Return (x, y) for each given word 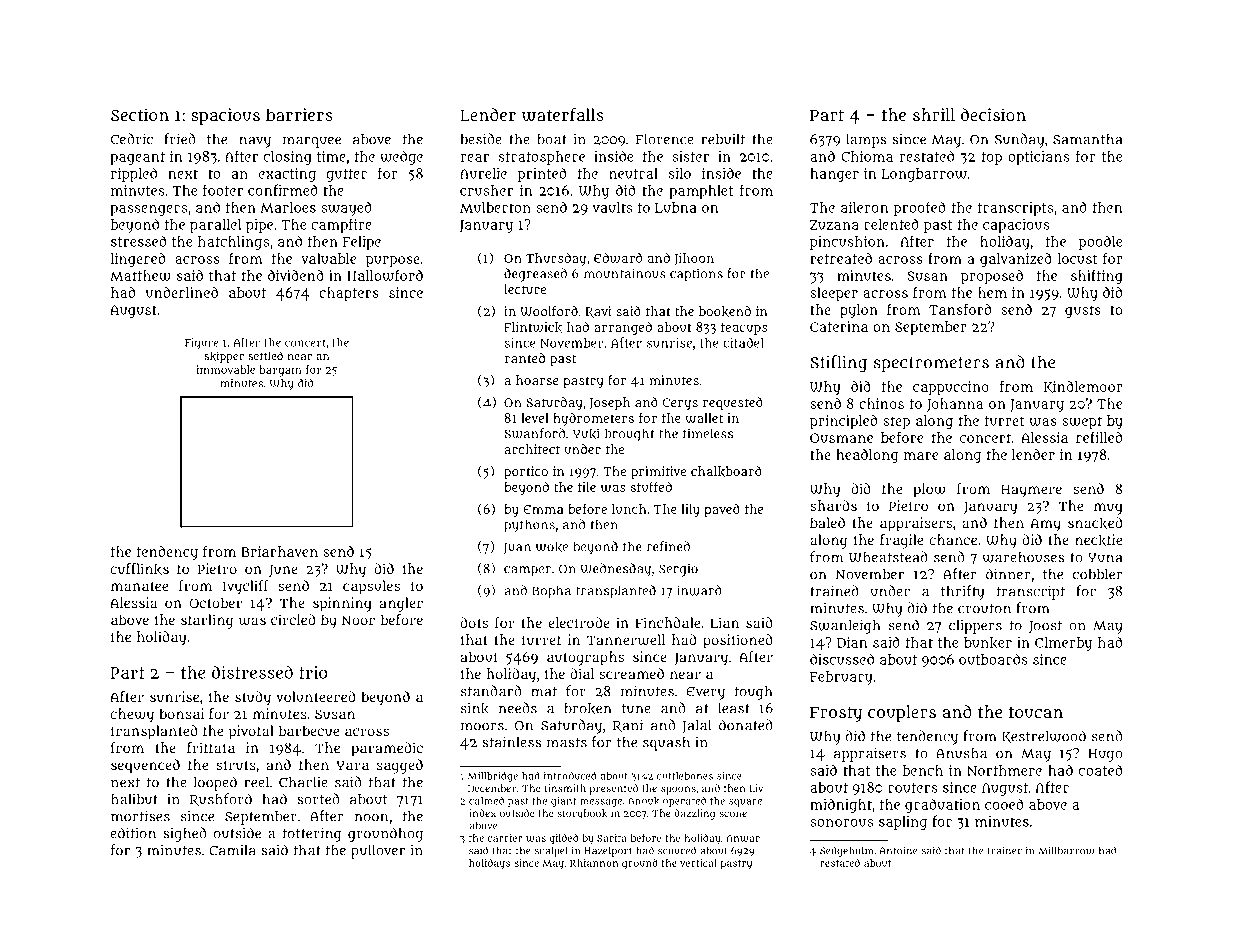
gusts (1083, 312)
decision (993, 114)
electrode (579, 622)
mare (921, 456)
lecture (525, 289)
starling (207, 621)
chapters (349, 294)
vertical (698, 863)
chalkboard (726, 471)
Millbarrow (1066, 850)
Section (140, 114)
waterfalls (563, 115)
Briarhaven (279, 551)
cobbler (1097, 574)
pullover (378, 851)
